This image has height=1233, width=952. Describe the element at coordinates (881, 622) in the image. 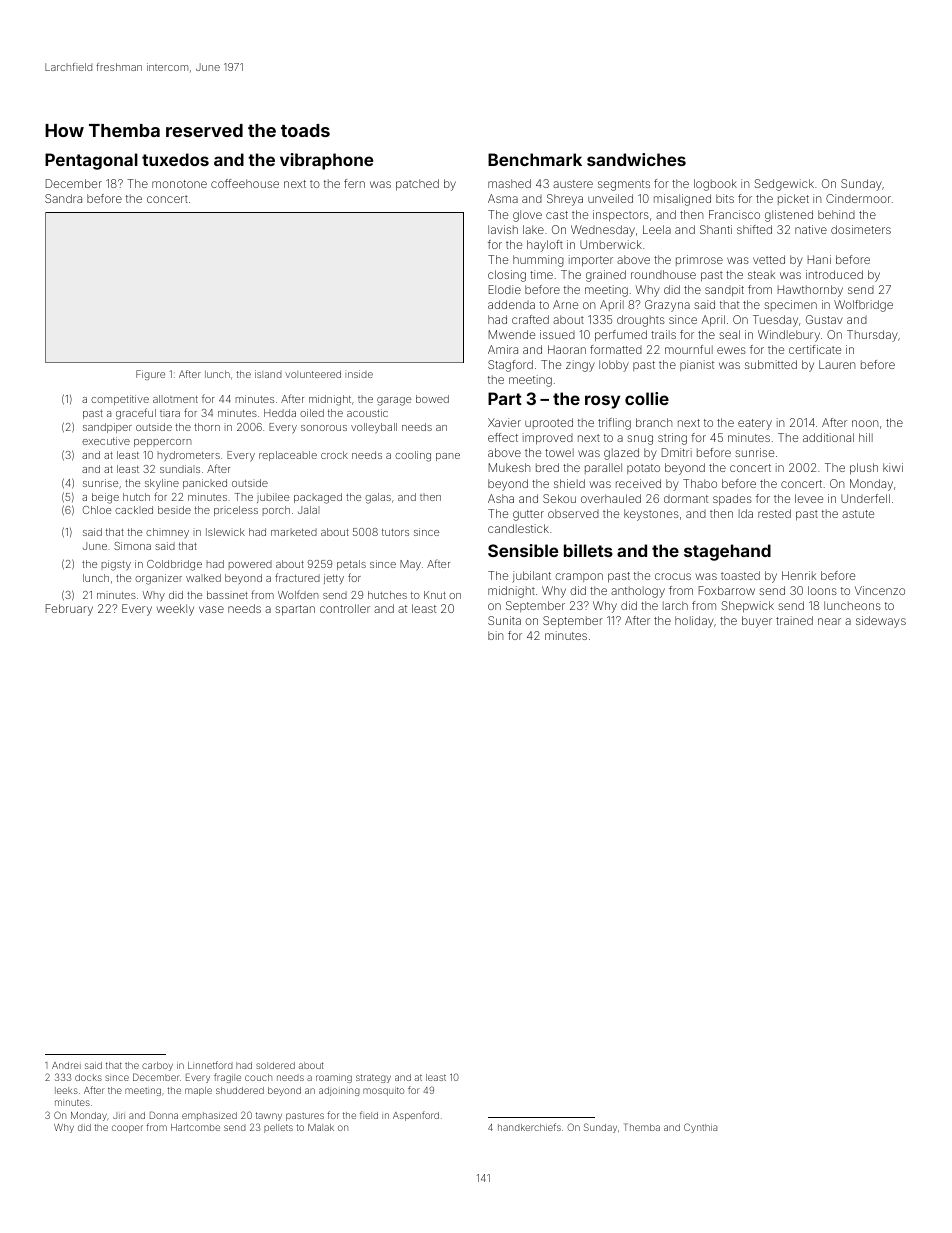

I see `sideways` at that location.
